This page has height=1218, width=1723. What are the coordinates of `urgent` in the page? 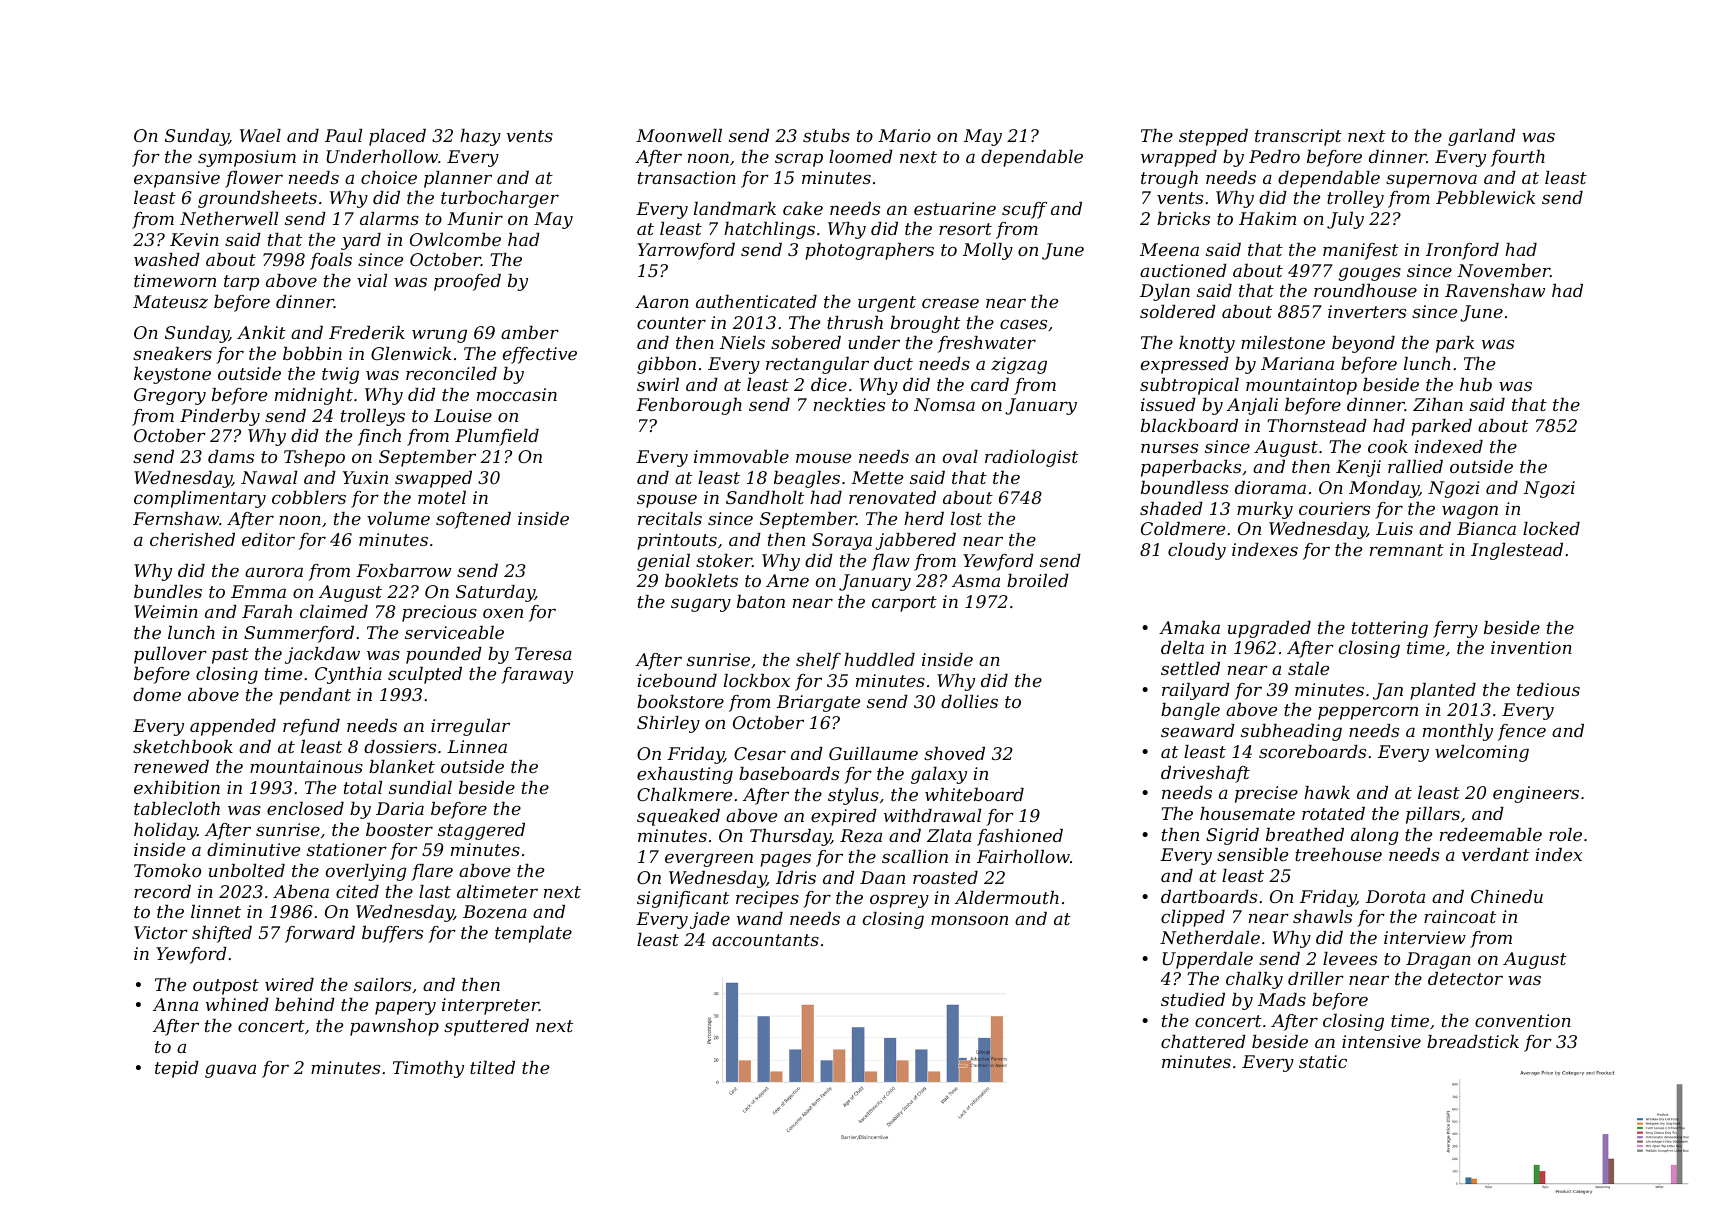 It's located at (887, 304).
